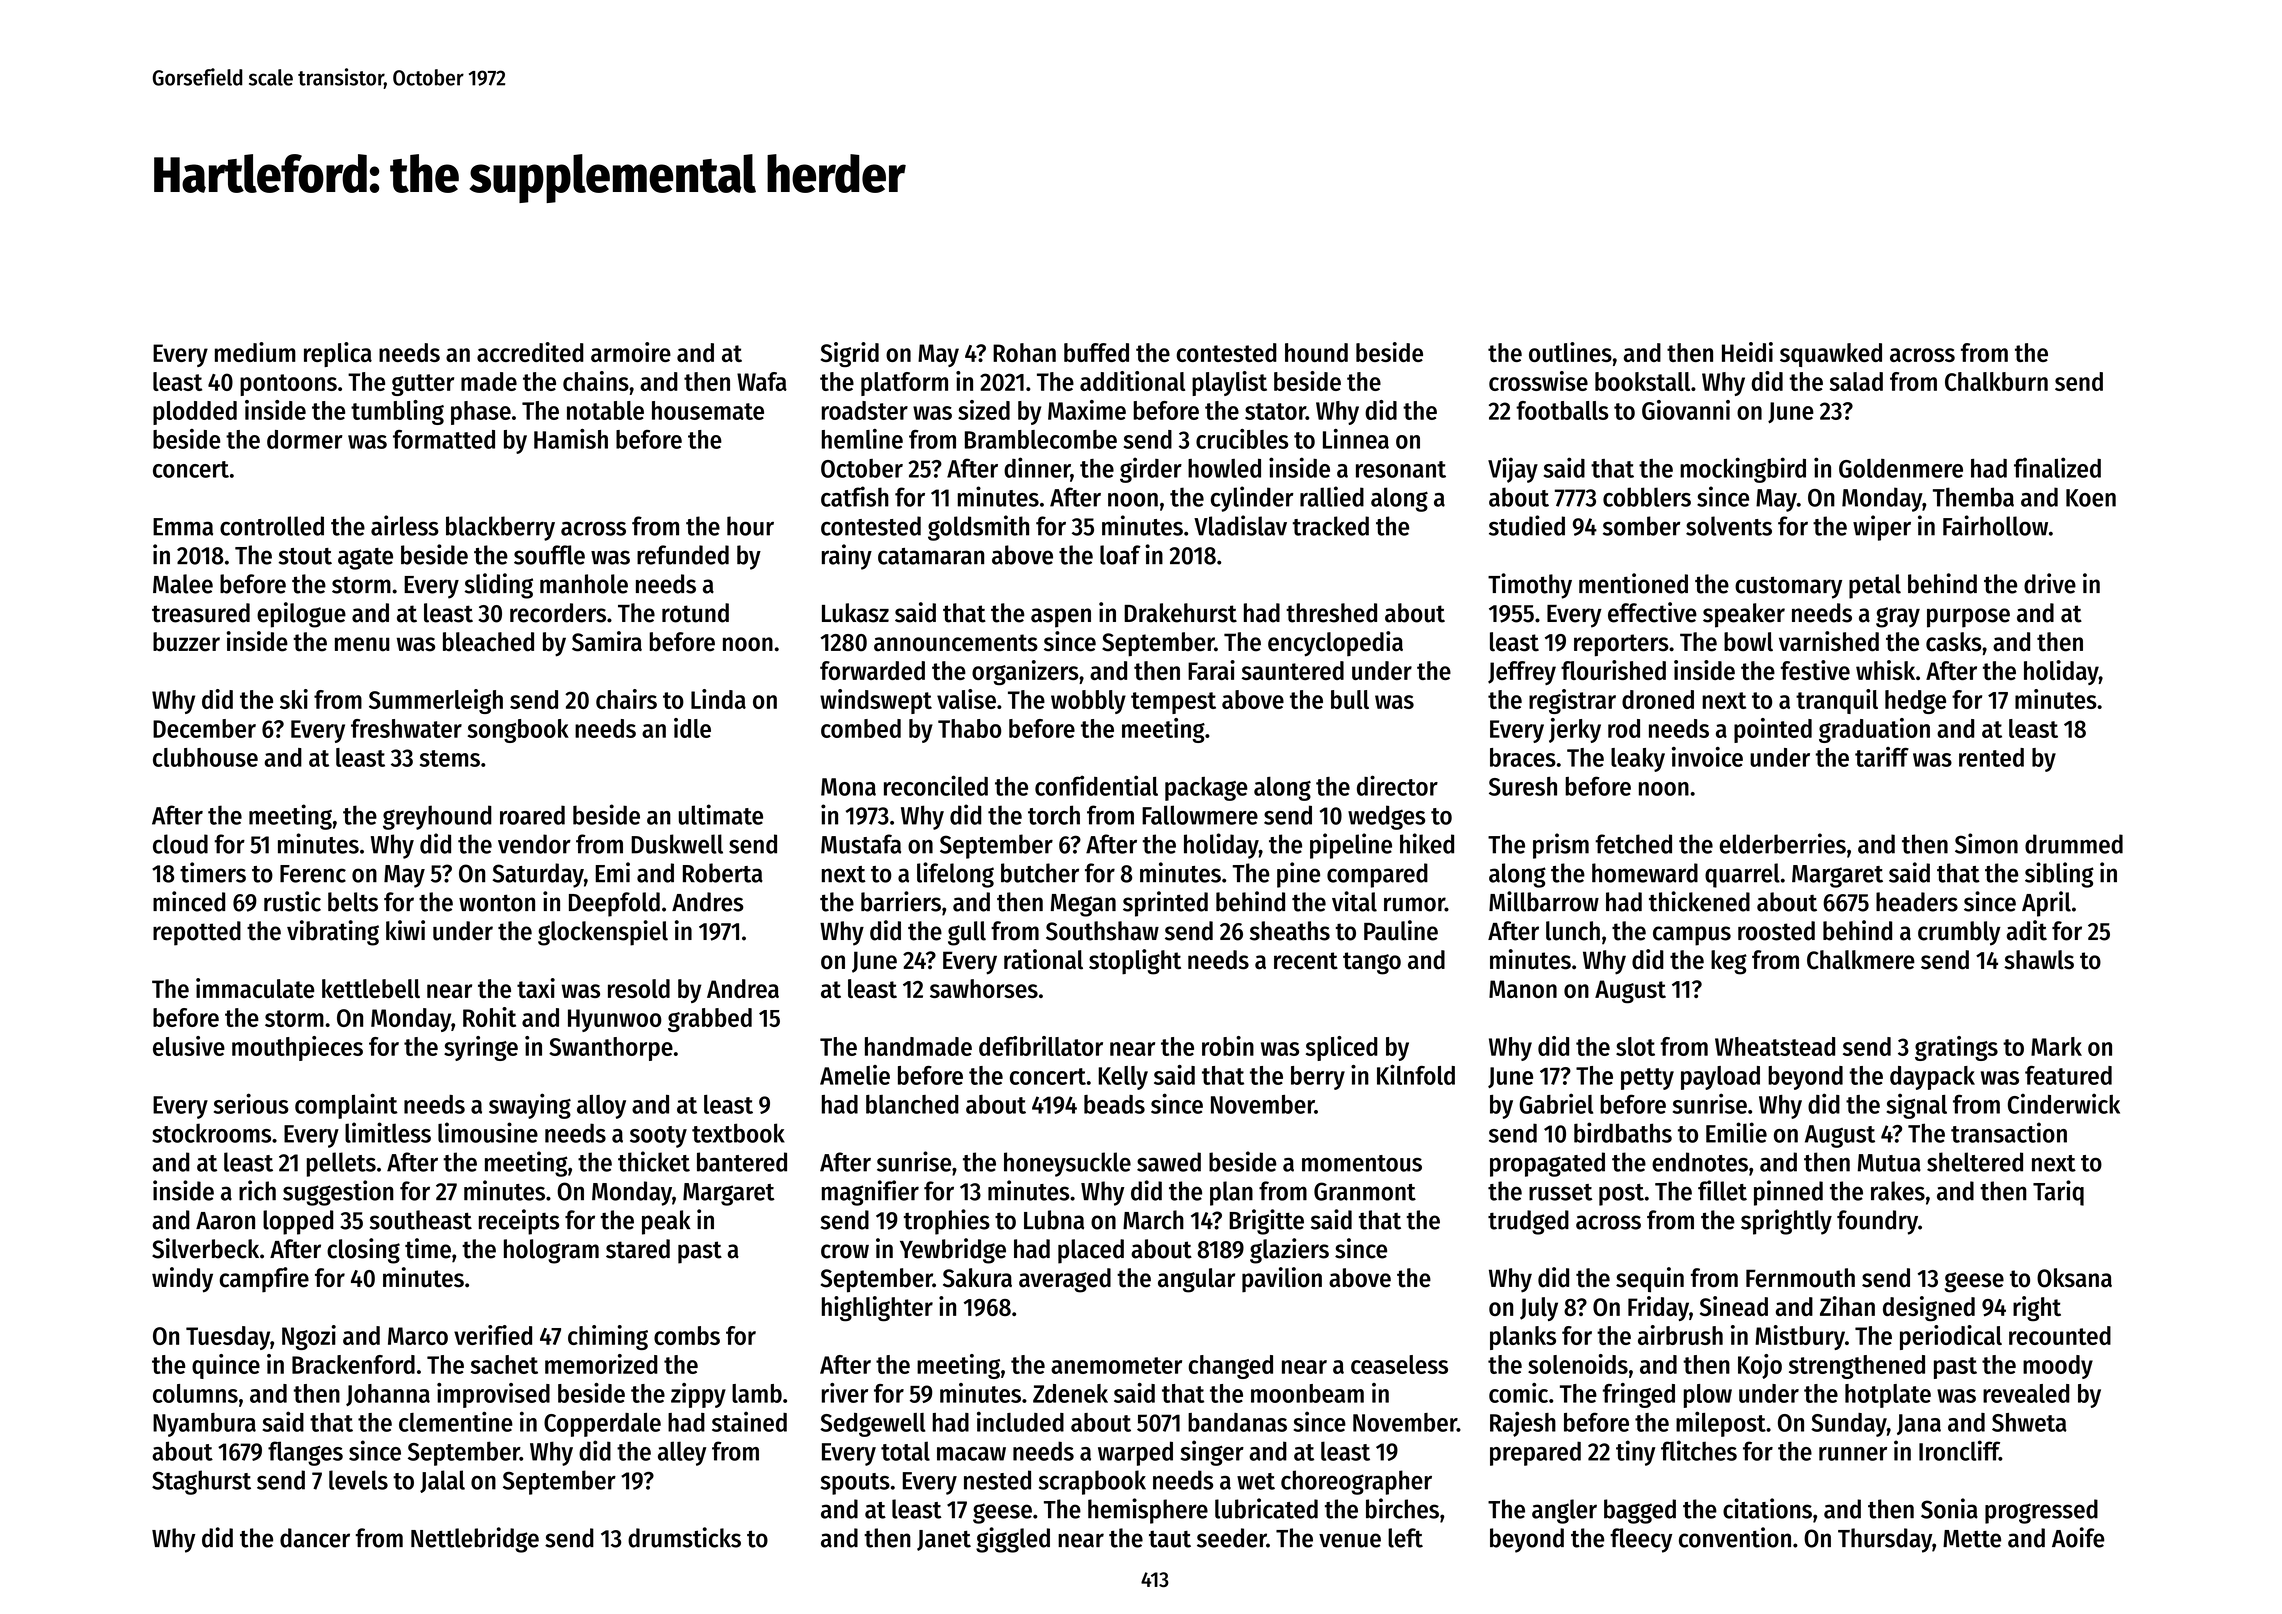 The height and width of the screenshot is (1614, 2282). I want to click on Janet, so click(944, 1540).
